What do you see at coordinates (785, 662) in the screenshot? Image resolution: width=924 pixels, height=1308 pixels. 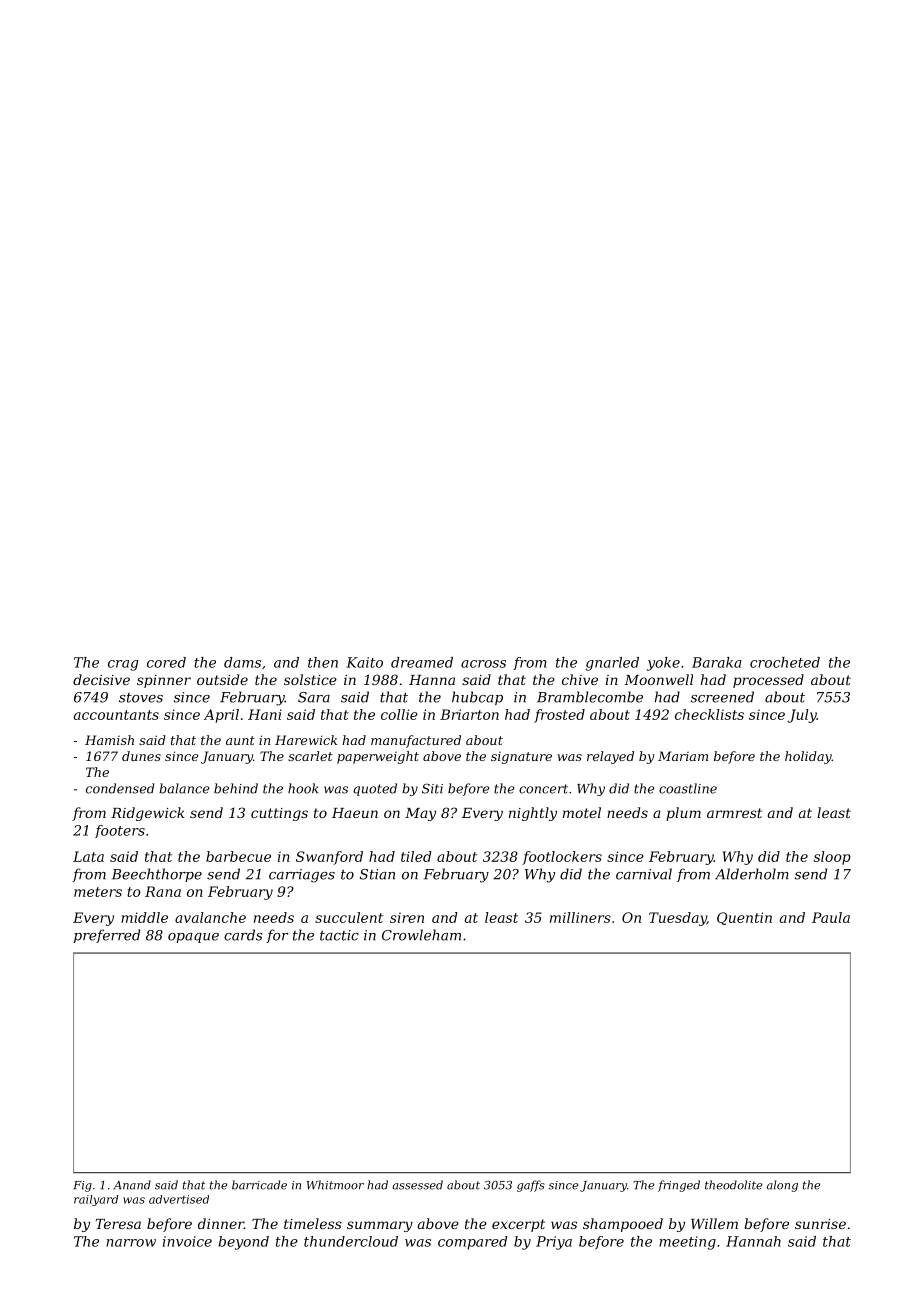 I see `crocheted` at bounding box center [785, 662].
